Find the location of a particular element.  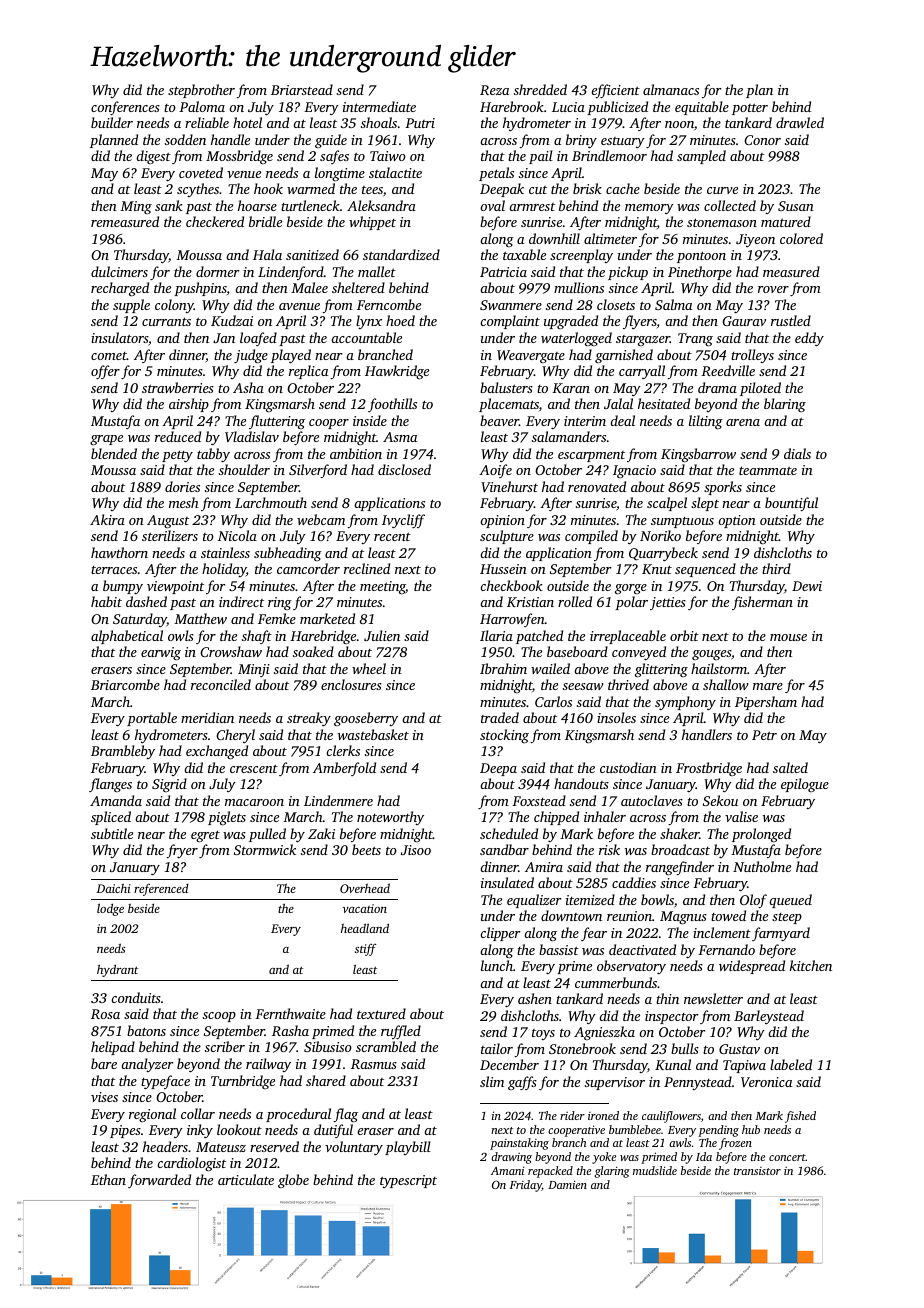

lodge is located at coordinates (110, 909).
